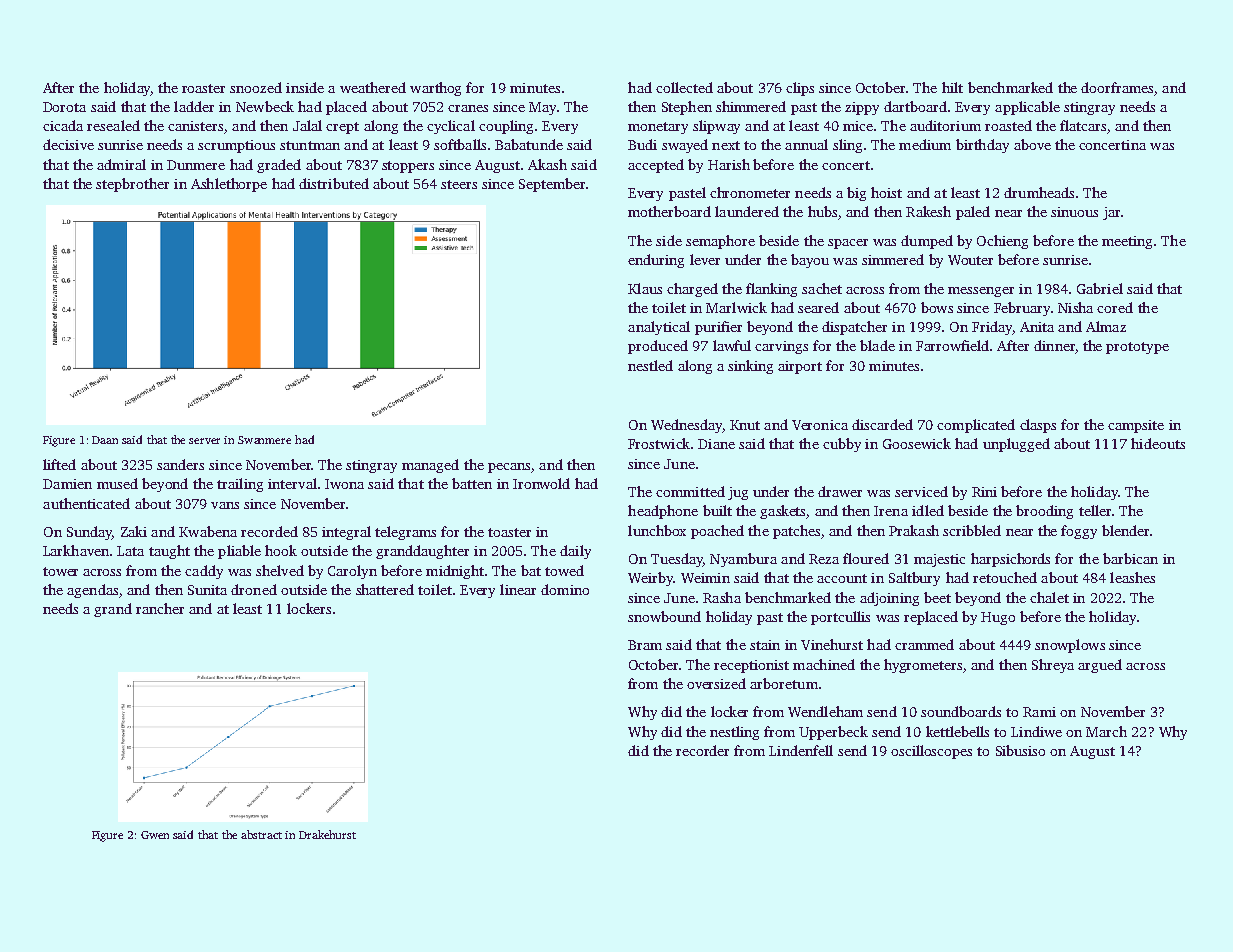 The width and height of the image is (1233, 952). What do you see at coordinates (261, 834) in the image?
I see `abstract` at bounding box center [261, 834].
